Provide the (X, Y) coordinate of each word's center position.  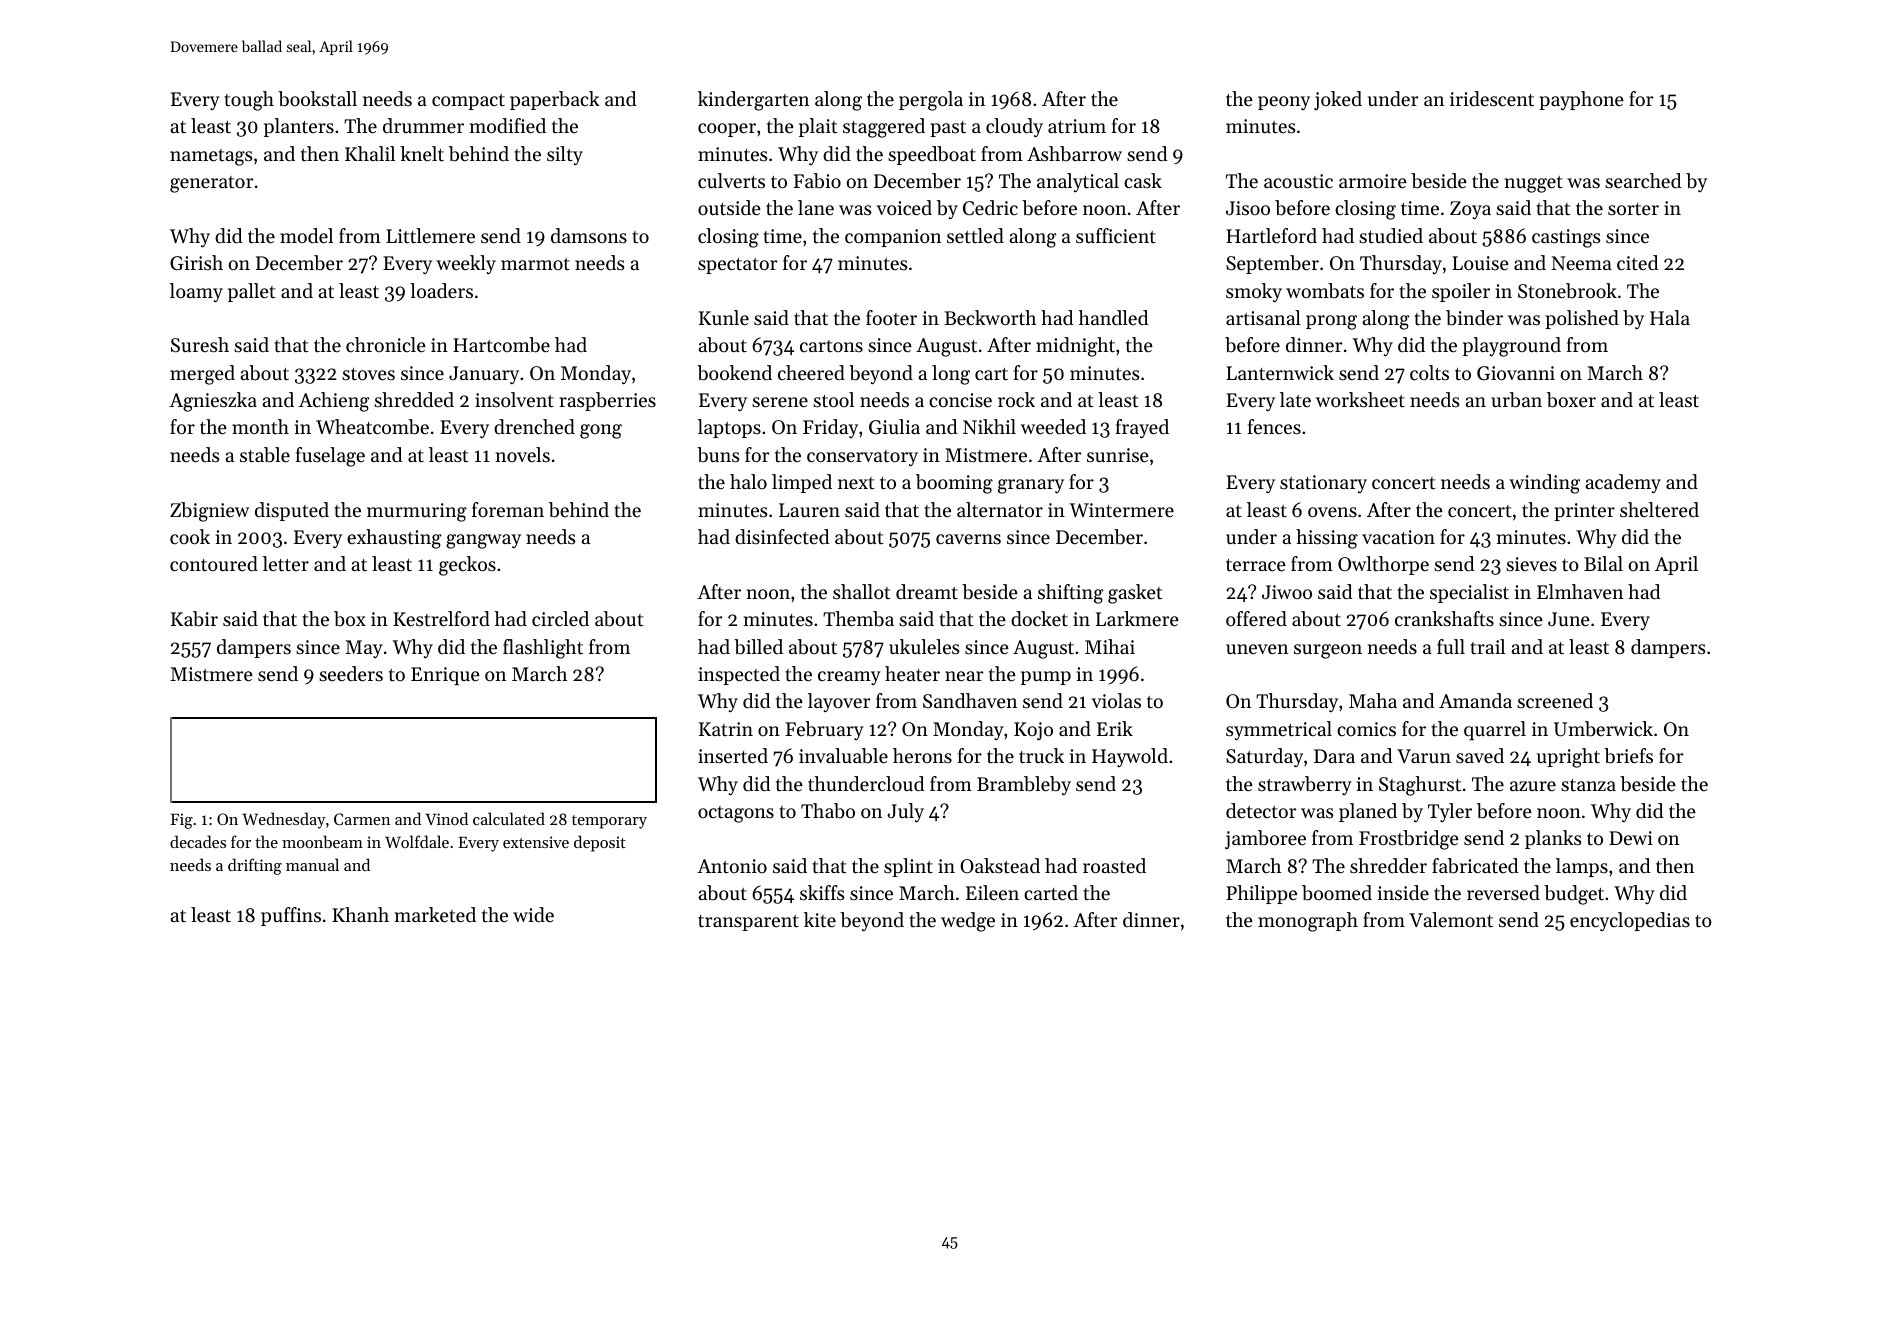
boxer (1571, 400)
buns (718, 455)
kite (820, 920)
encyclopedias (1630, 921)
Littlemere (430, 236)
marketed (435, 915)
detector (1261, 811)
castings (1566, 238)
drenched (534, 427)
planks (1553, 839)
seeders (351, 674)
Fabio (817, 181)
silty (565, 155)
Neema (1581, 263)
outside (729, 208)
